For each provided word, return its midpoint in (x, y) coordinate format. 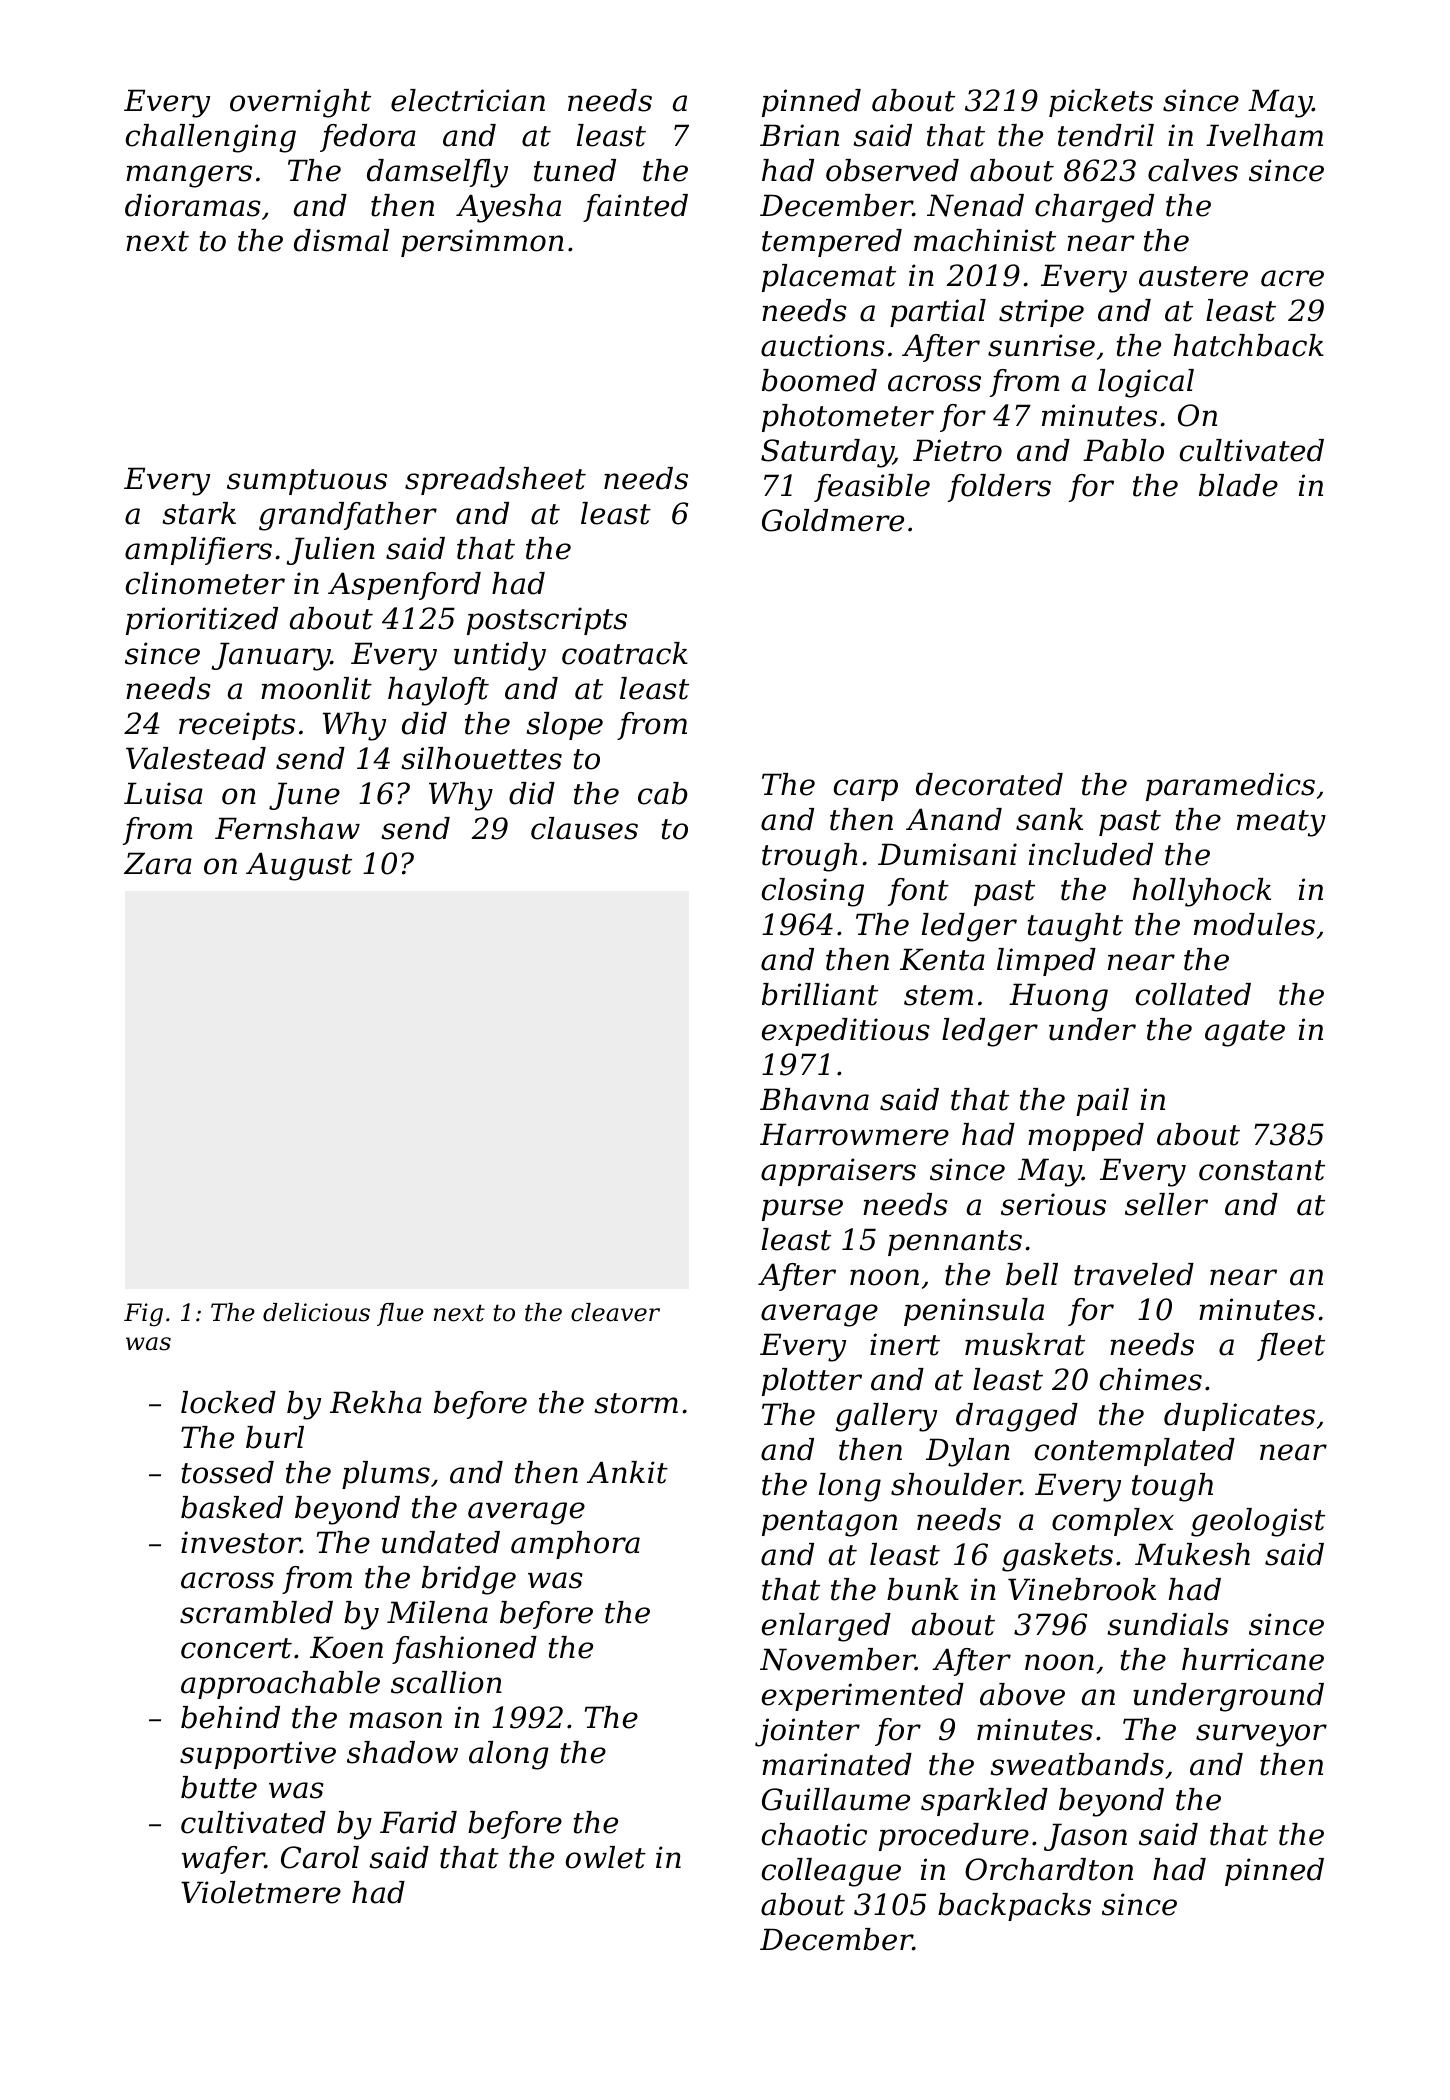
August (299, 866)
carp (866, 790)
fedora (368, 138)
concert (236, 1648)
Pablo (1123, 450)
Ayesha (508, 208)
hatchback (1249, 345)
